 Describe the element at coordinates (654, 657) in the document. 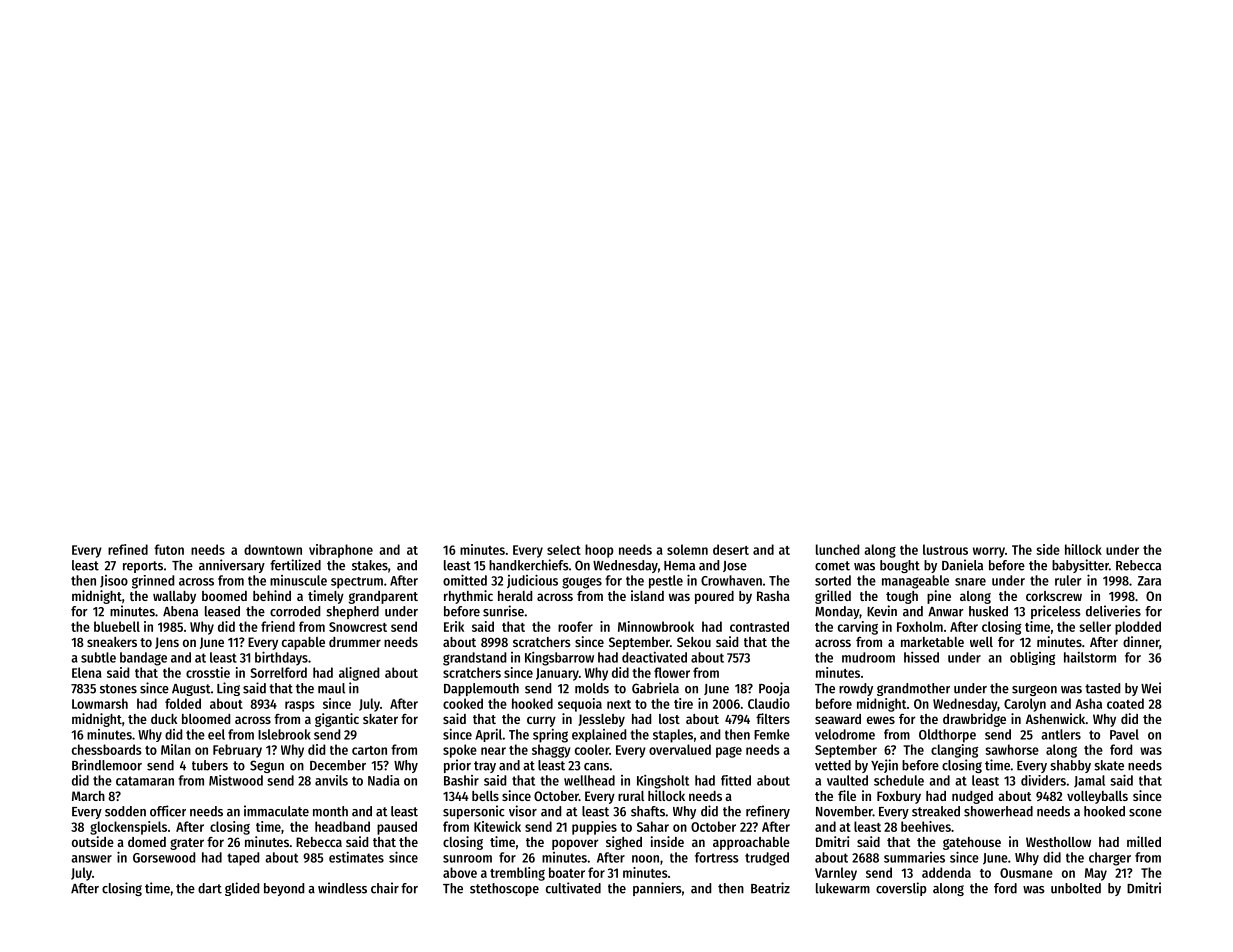

I see `deactivated` at that location.
